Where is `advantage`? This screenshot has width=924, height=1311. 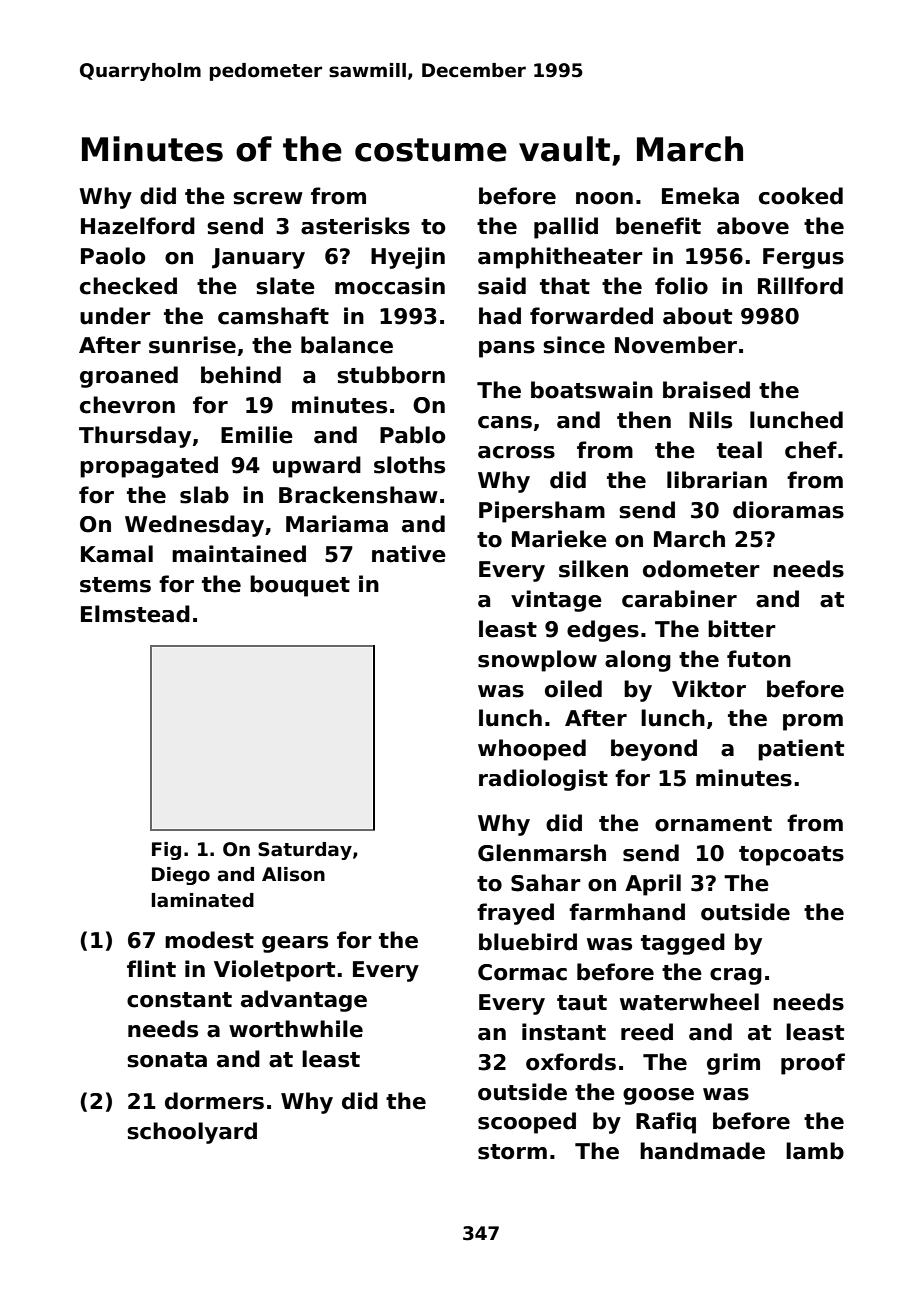 advantage is located at coordinates (304, 1001).
